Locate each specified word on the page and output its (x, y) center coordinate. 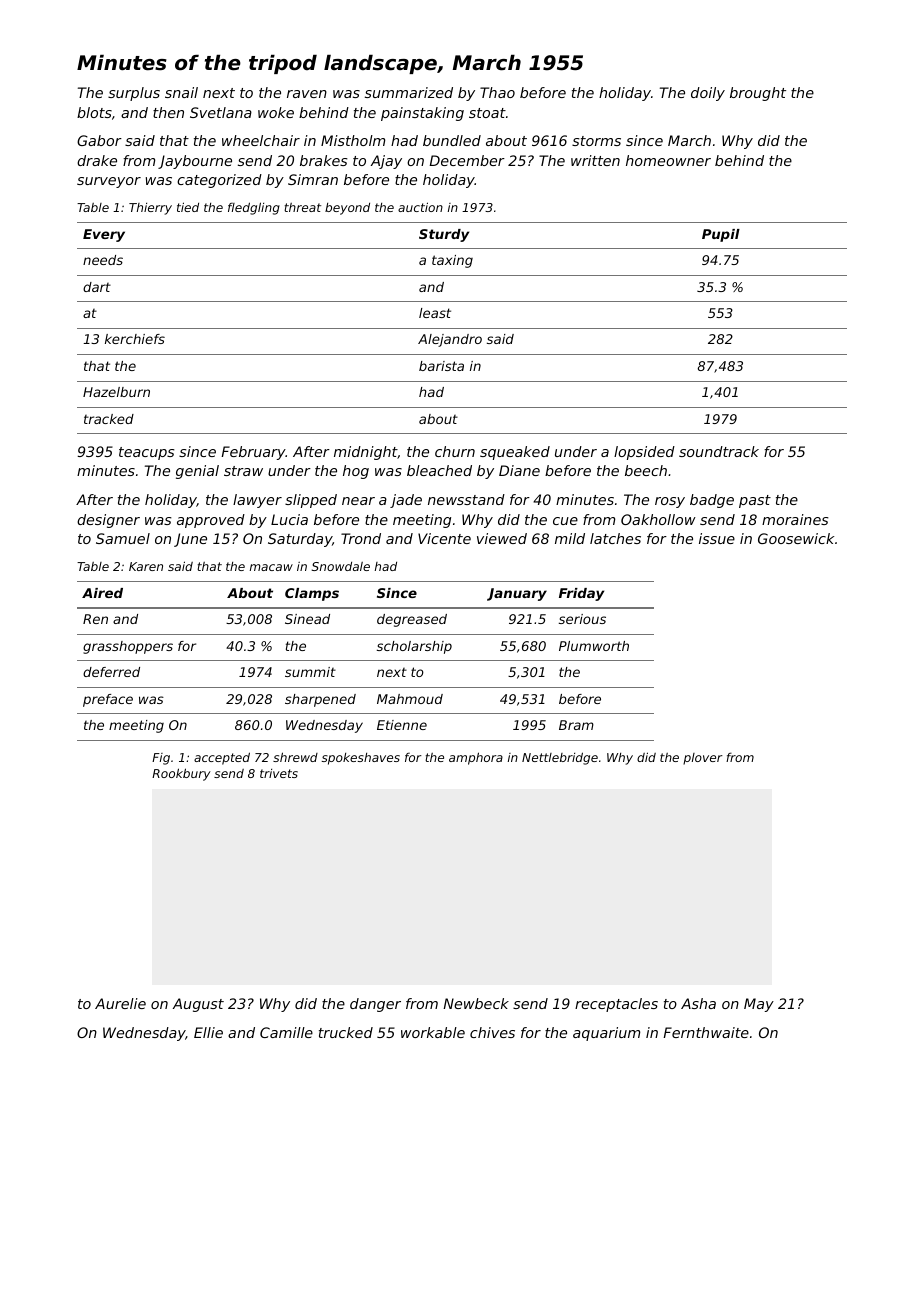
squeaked (515, 453)
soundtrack (719, 451)
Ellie (208, 1032)
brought (758, 94)
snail (181, 92)
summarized (409, 92)
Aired (102, 593)
